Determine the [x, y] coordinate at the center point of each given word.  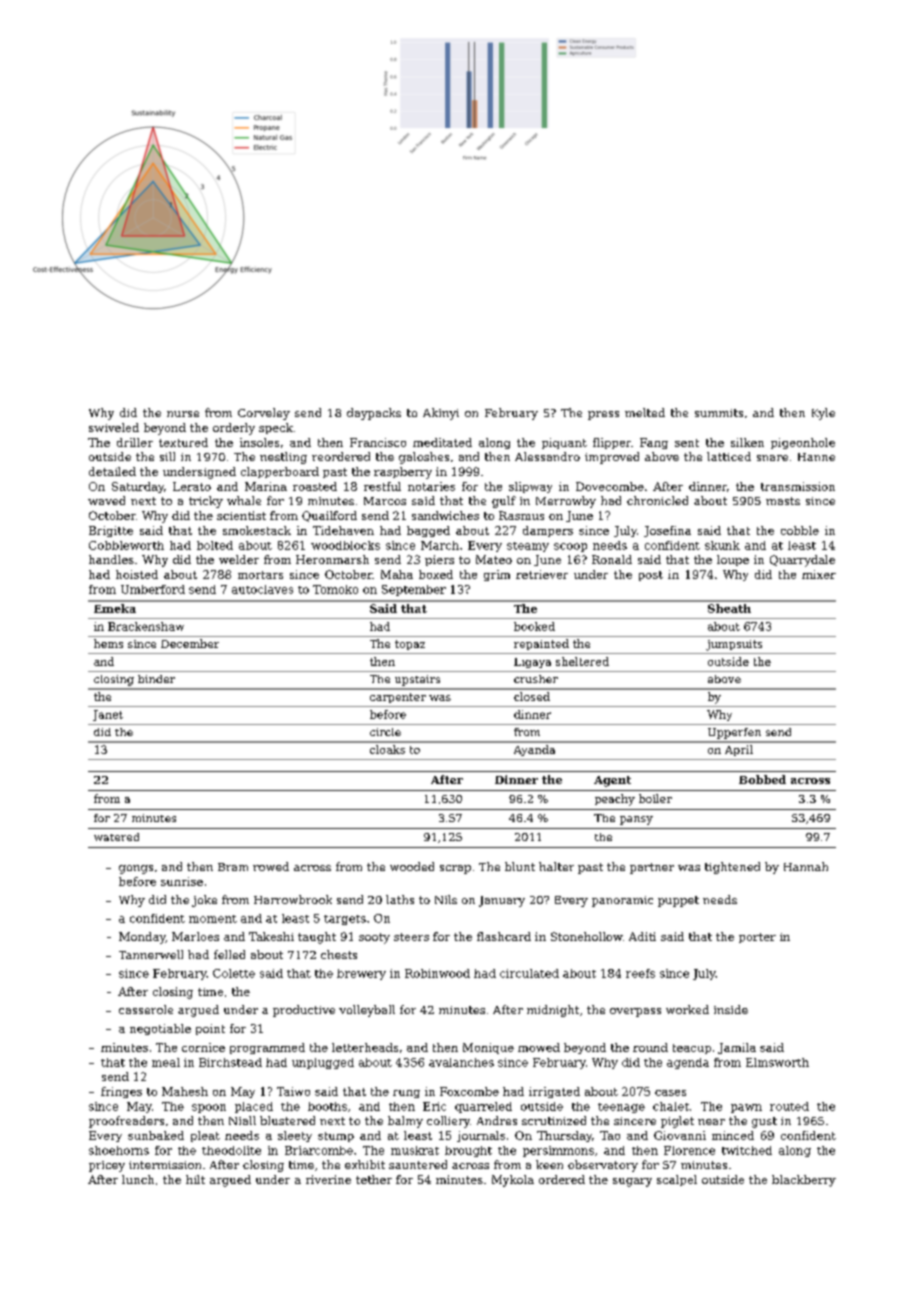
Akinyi [441, 414]
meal [166, 1062]
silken [747, 442]
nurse [183, 414]
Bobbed [762, 779]
